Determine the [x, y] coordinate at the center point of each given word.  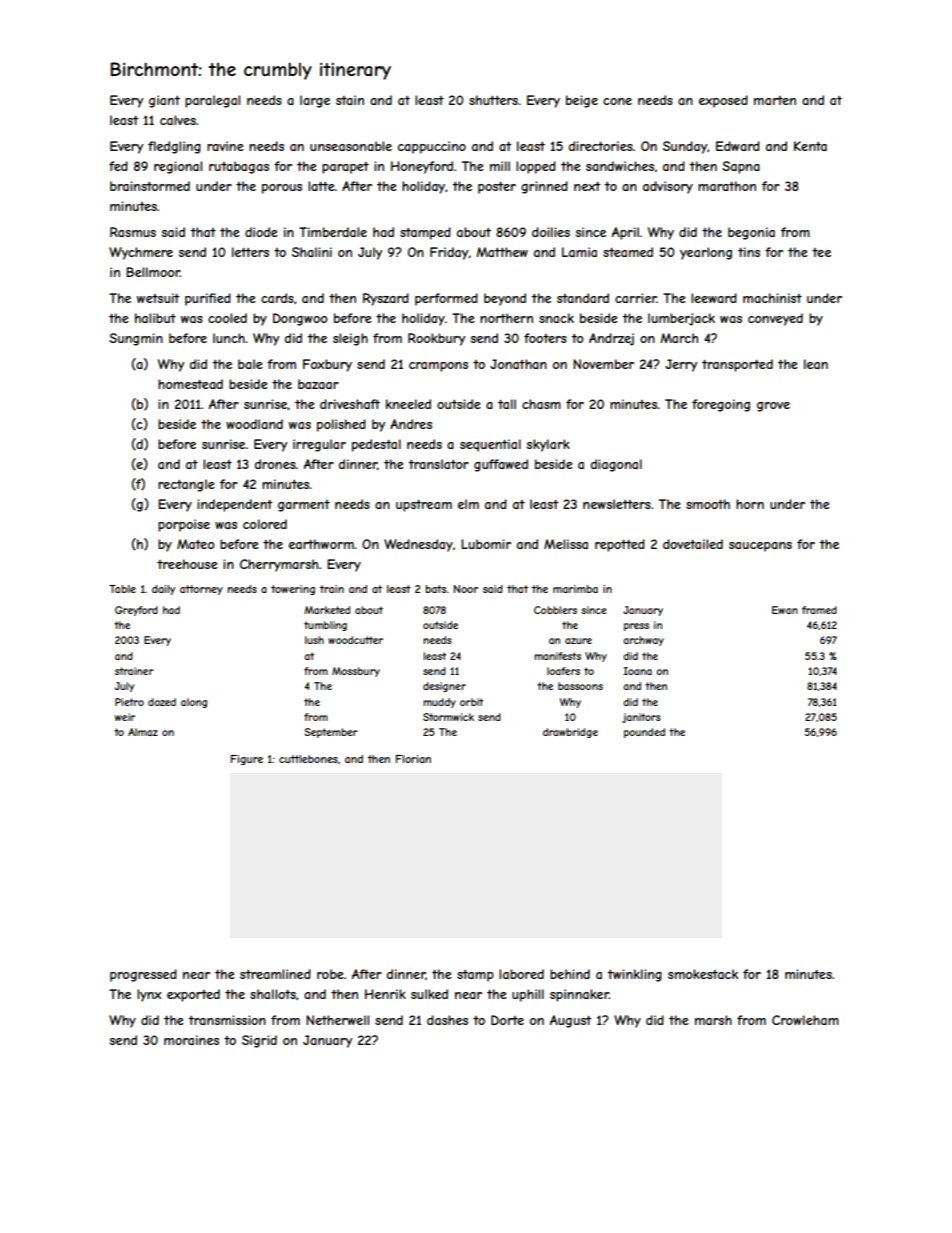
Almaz [143, 732]
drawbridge [570, 733]
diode [261, 232]
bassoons [580, 686]
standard [583, 298]
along [194, 703]
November [603, 364]
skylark [548, 445]
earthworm [321, 544]
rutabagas [239, 167]
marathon [727, 186]
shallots [273, 994]
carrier [636, 298]
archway [643, 641]
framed [819, 610]
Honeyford [422, 167]
